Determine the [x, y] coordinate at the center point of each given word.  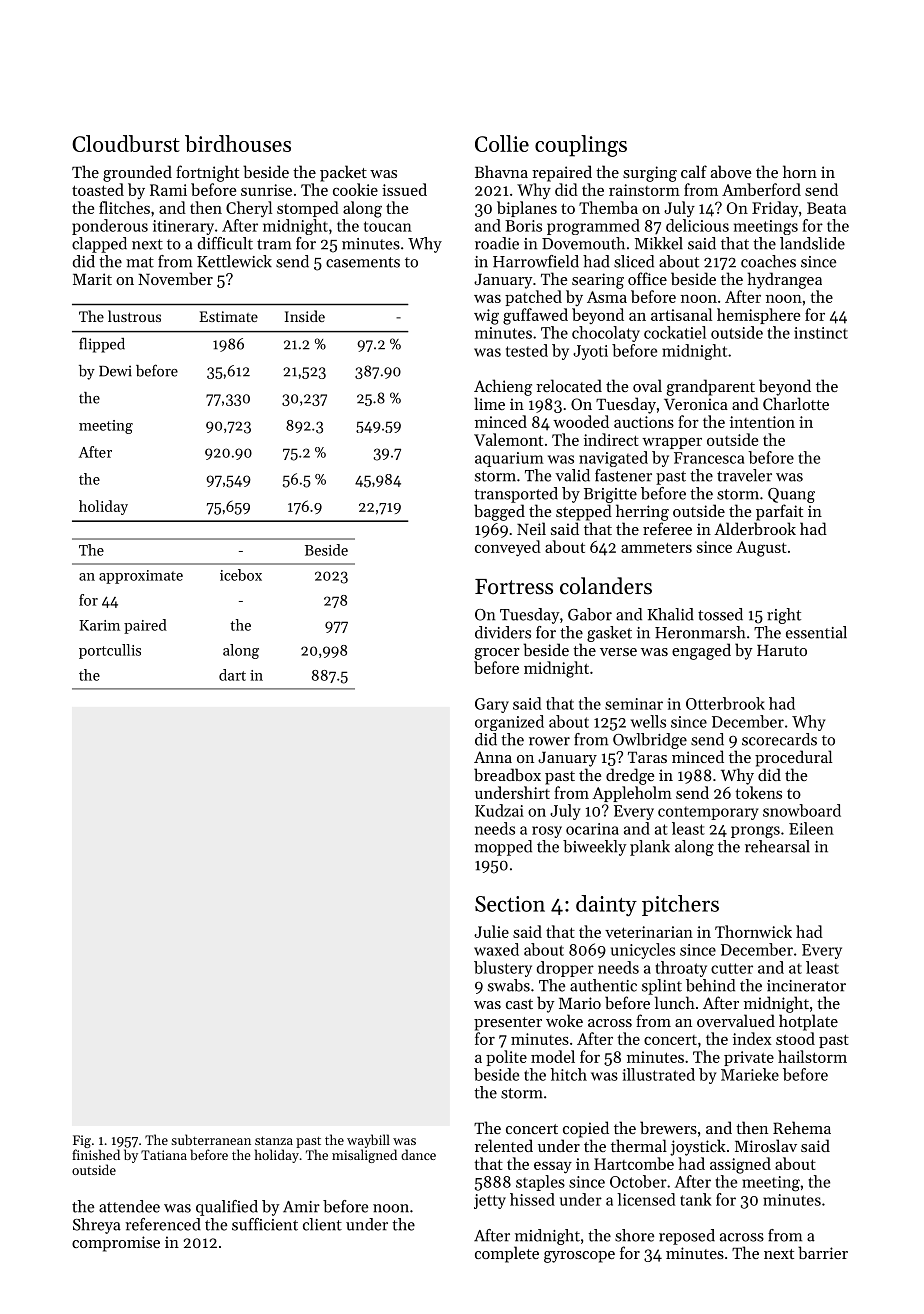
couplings [581, 146]
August [761, 549]
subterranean [211, 1139]
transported [516, 495]
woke [564, 1020]
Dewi [115, 371]
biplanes [527, 209]
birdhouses [238, 143]
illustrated [659, 1074]
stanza [274, 1140]
